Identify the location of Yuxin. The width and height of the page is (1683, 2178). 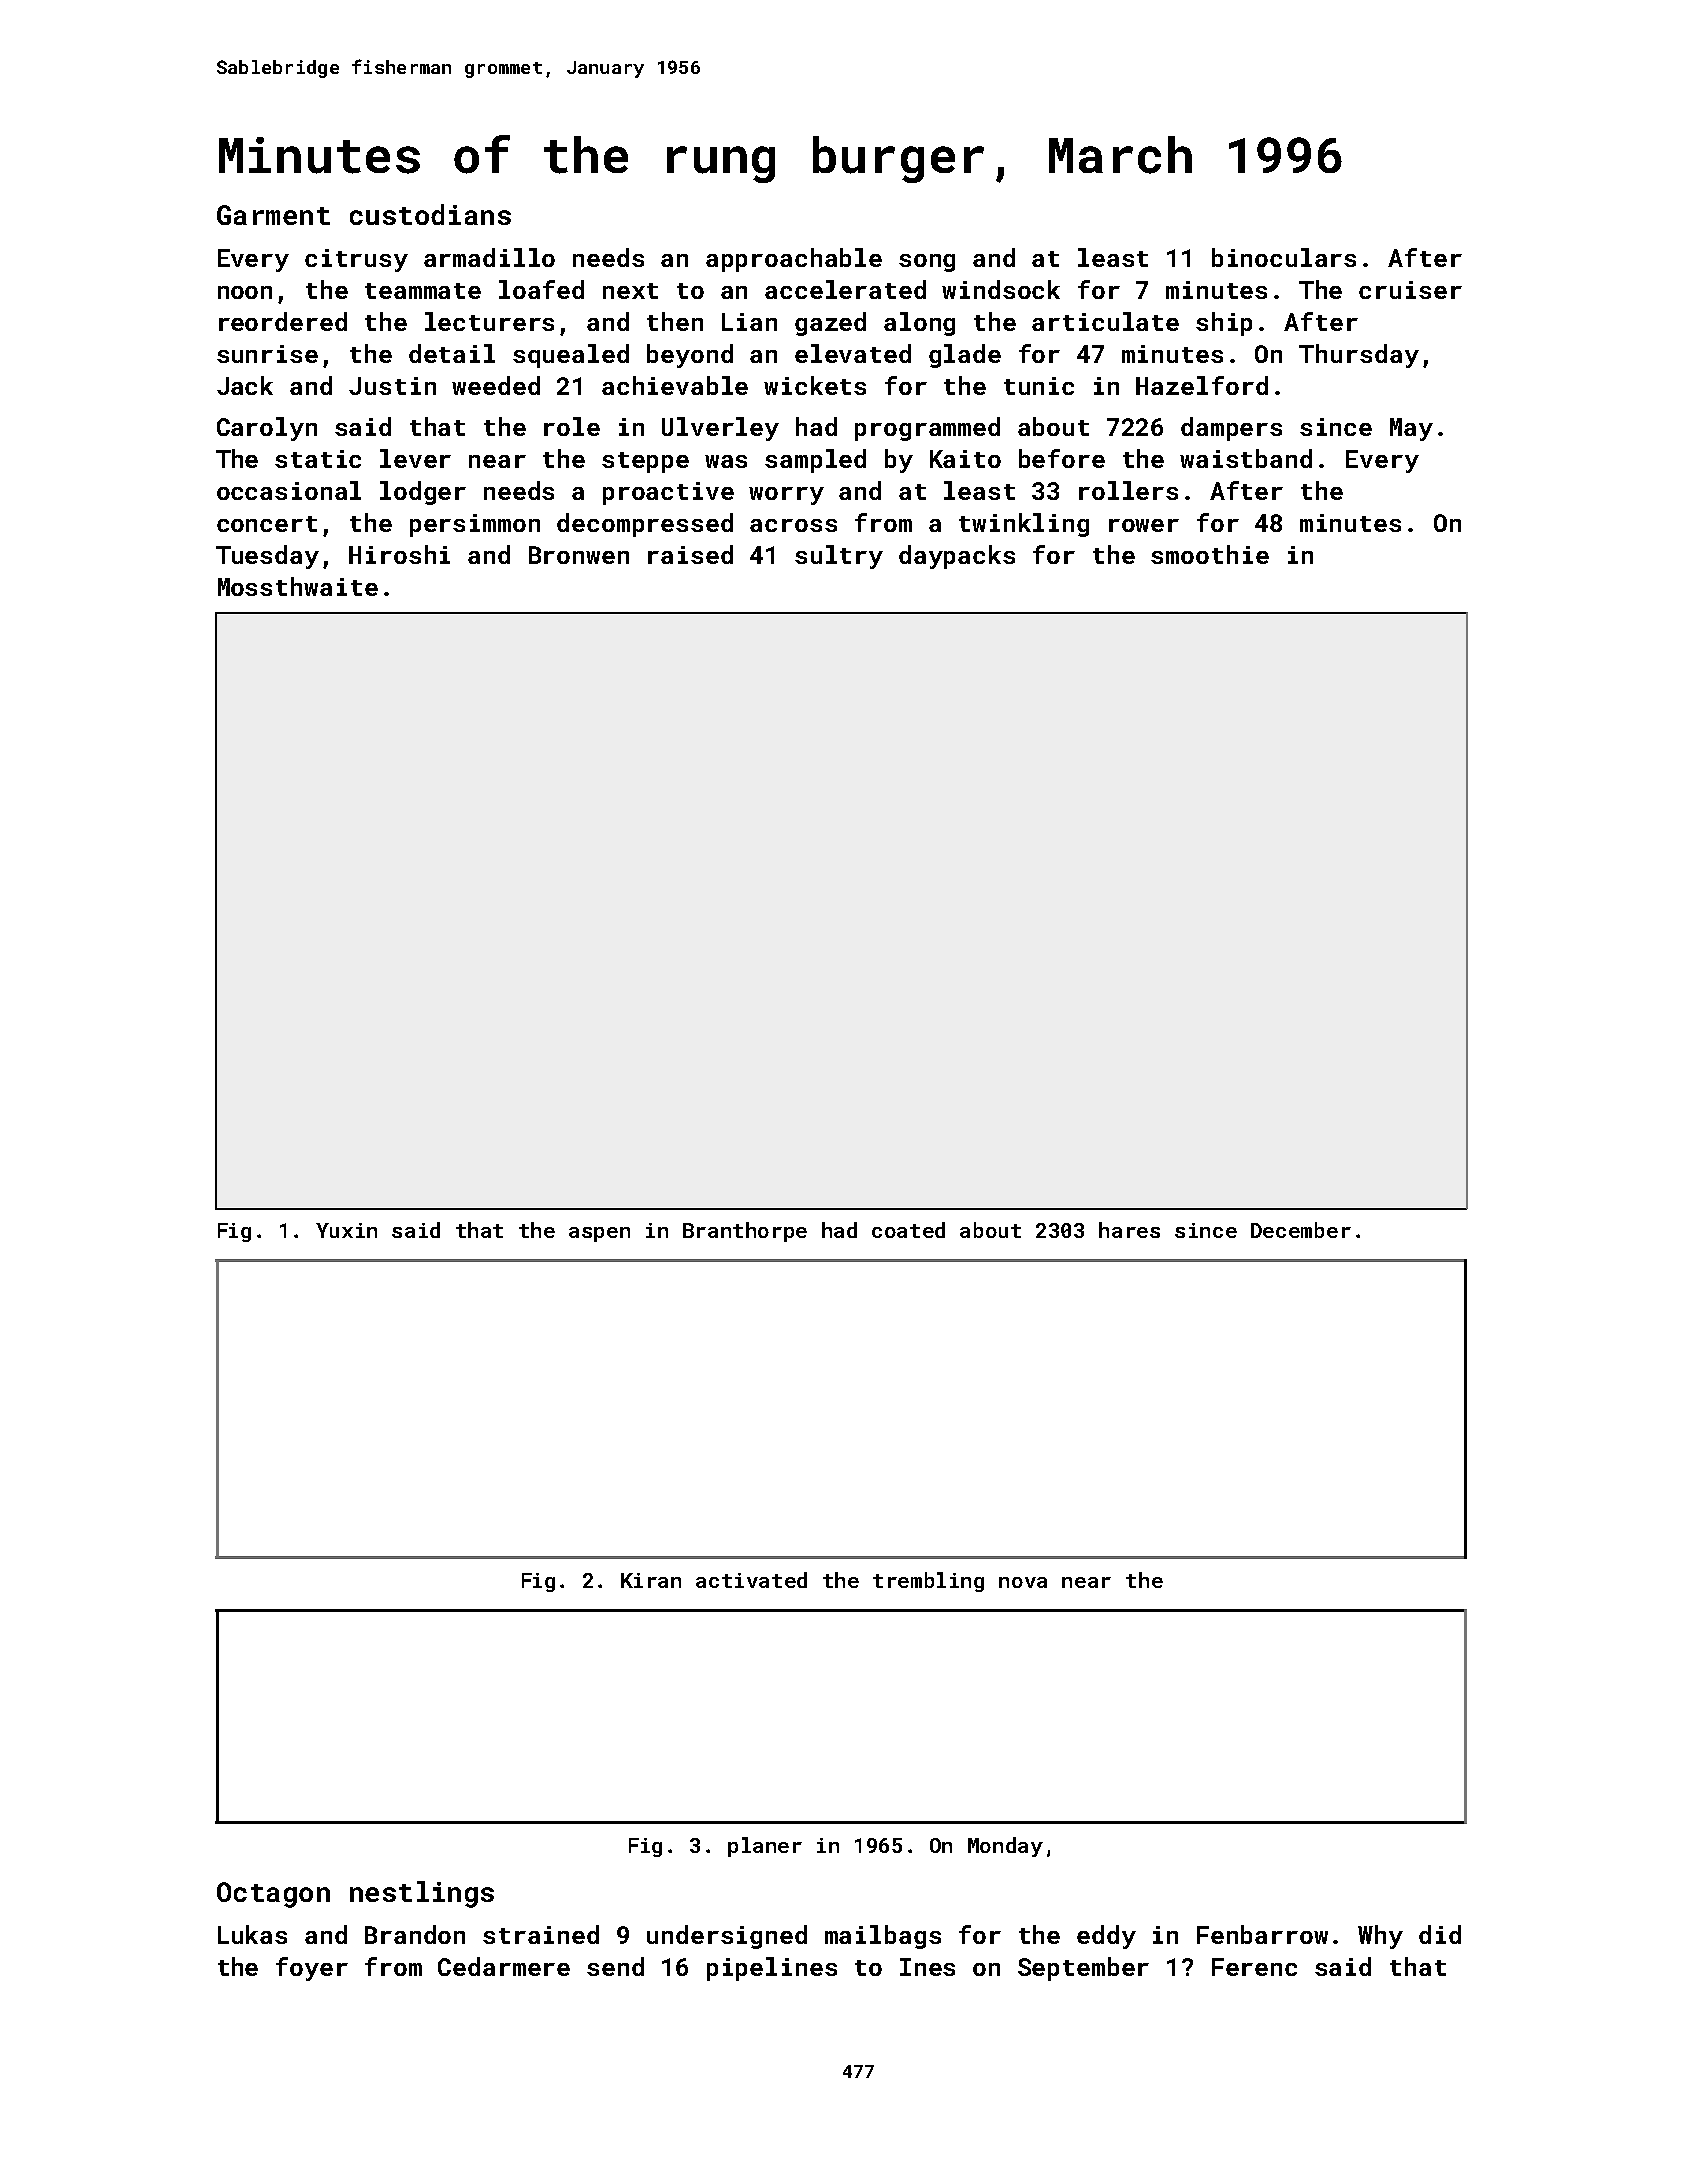
(346, 1230).
